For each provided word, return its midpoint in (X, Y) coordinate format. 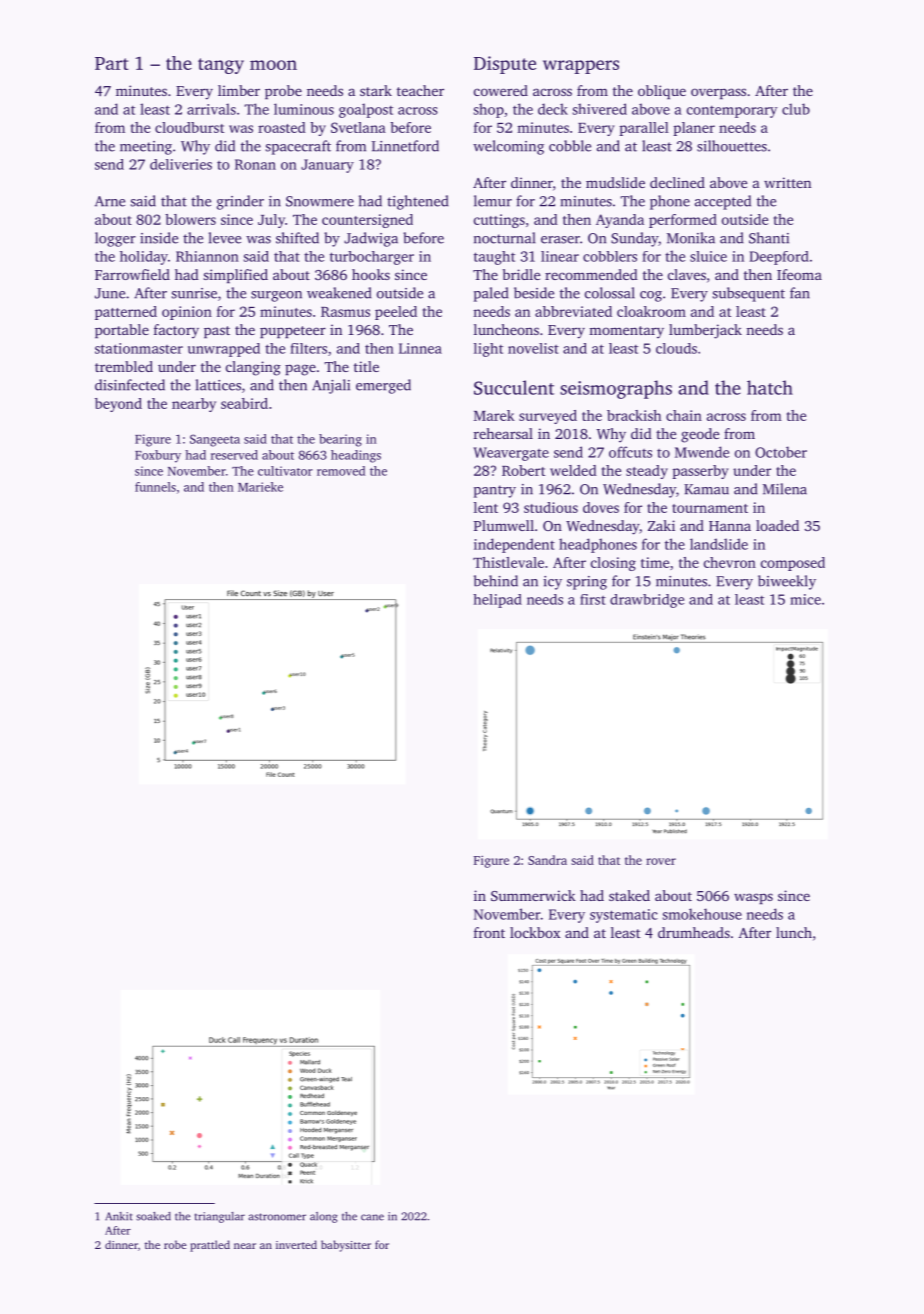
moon (273, 65)
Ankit (119, 1216)
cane (372, 1217)
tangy (221, 66)
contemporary (732, 112)
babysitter (346, 1246)
